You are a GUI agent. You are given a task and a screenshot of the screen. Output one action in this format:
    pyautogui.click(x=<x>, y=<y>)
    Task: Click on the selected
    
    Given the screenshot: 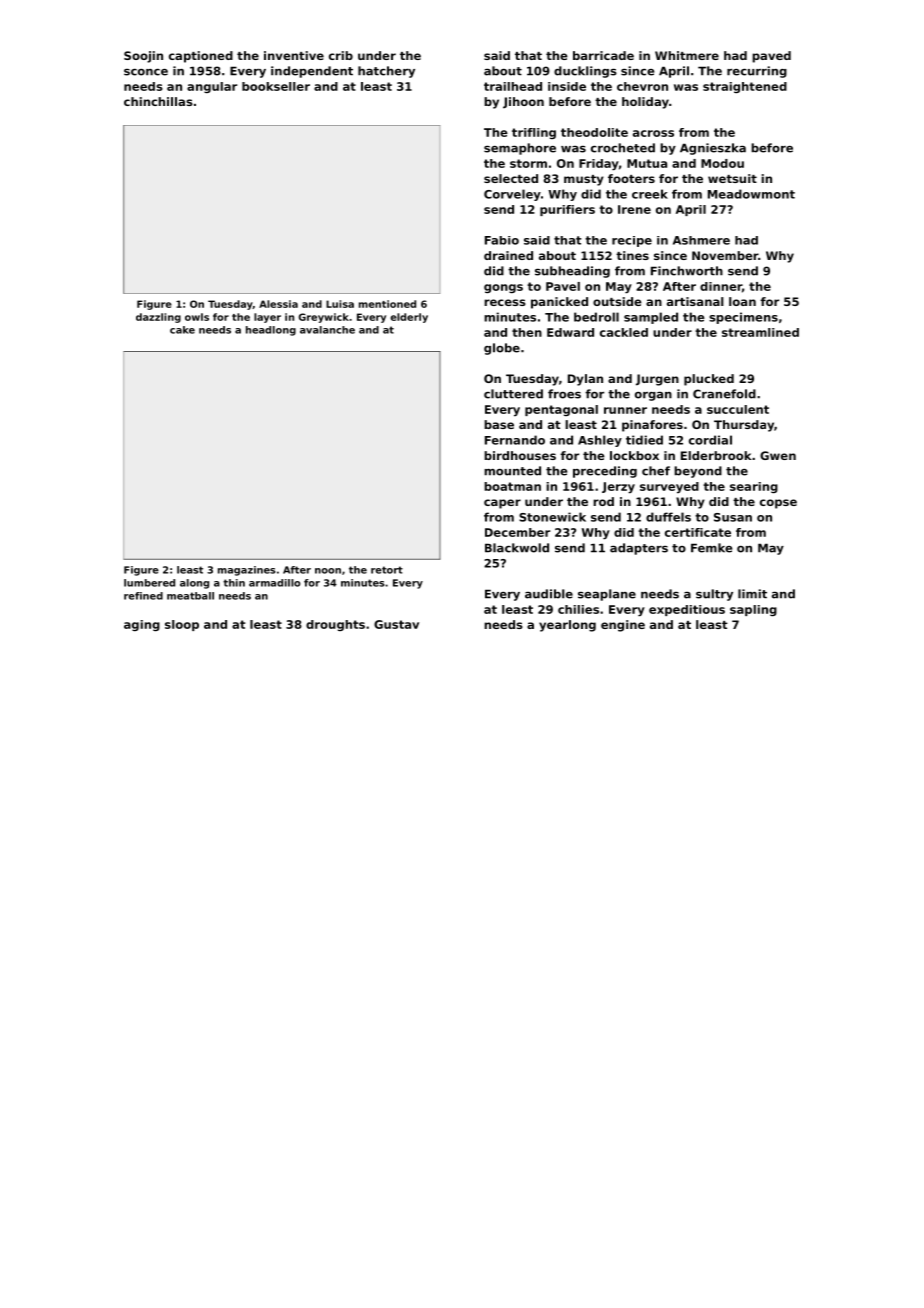 What is the action you would take?
    pyautogui.click(x=511, y=178)
